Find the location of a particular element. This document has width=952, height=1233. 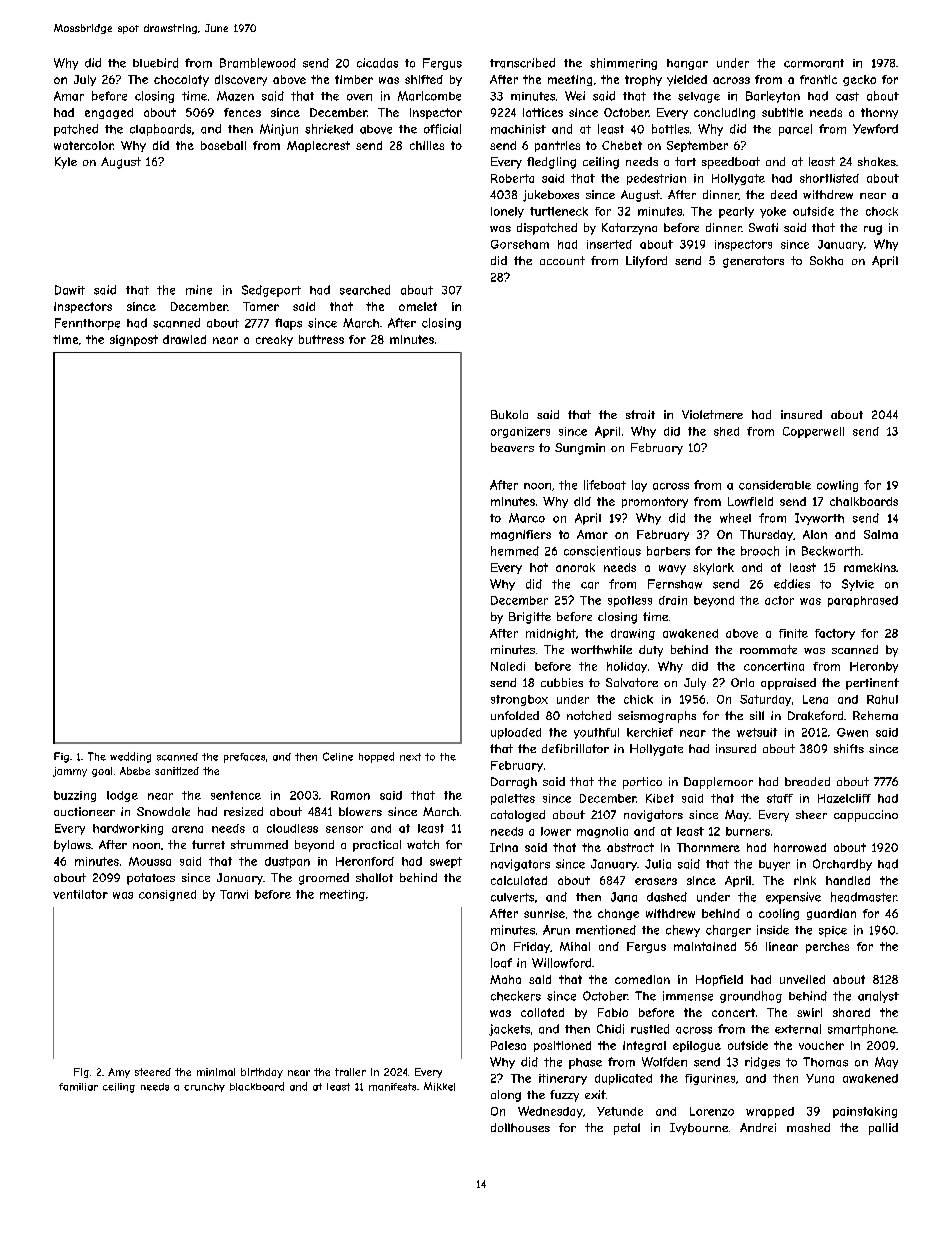

signpost is located at coordinates (134, 340).
